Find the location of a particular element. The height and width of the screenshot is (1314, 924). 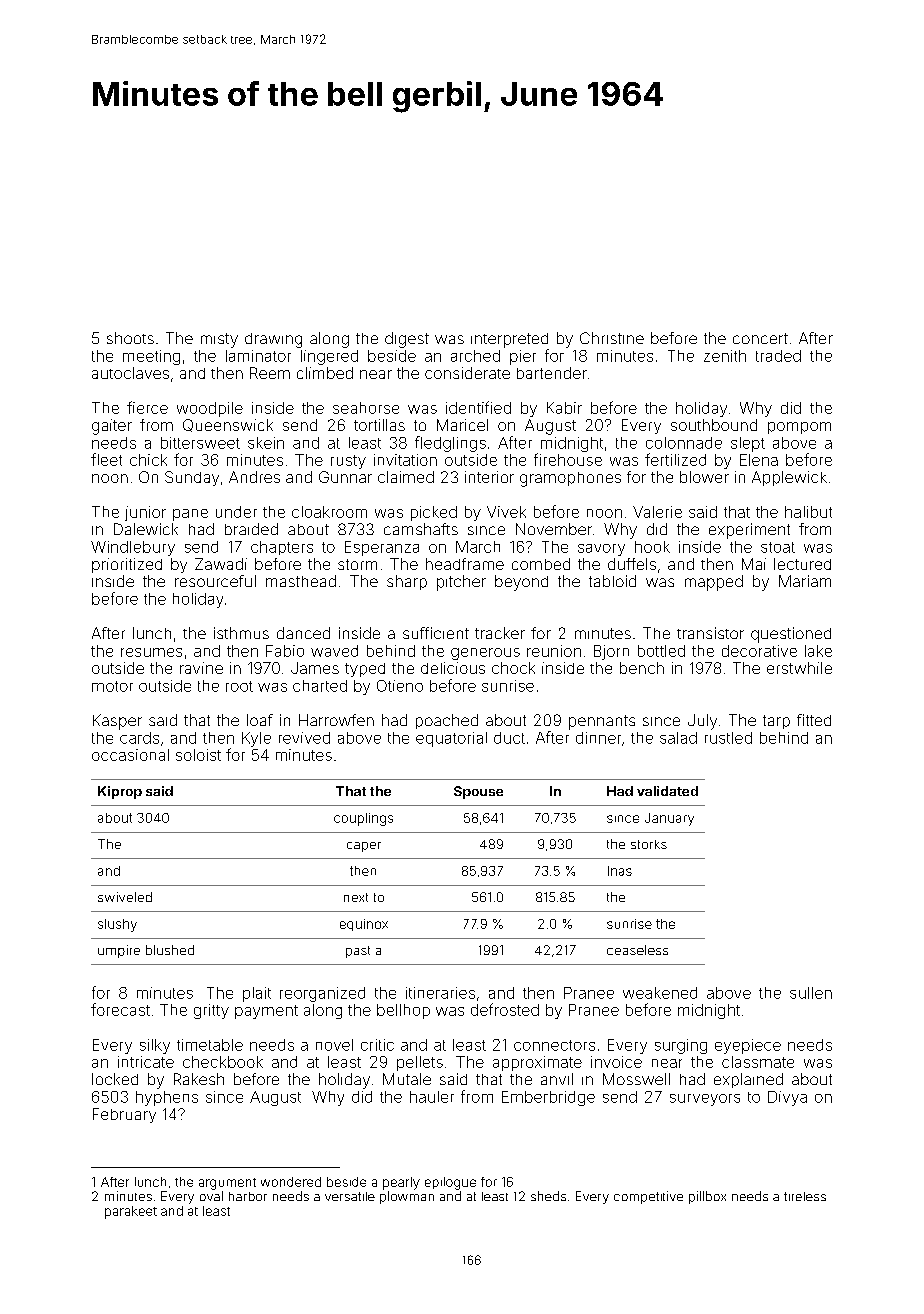

braided is located at coordinates (251, 529).
